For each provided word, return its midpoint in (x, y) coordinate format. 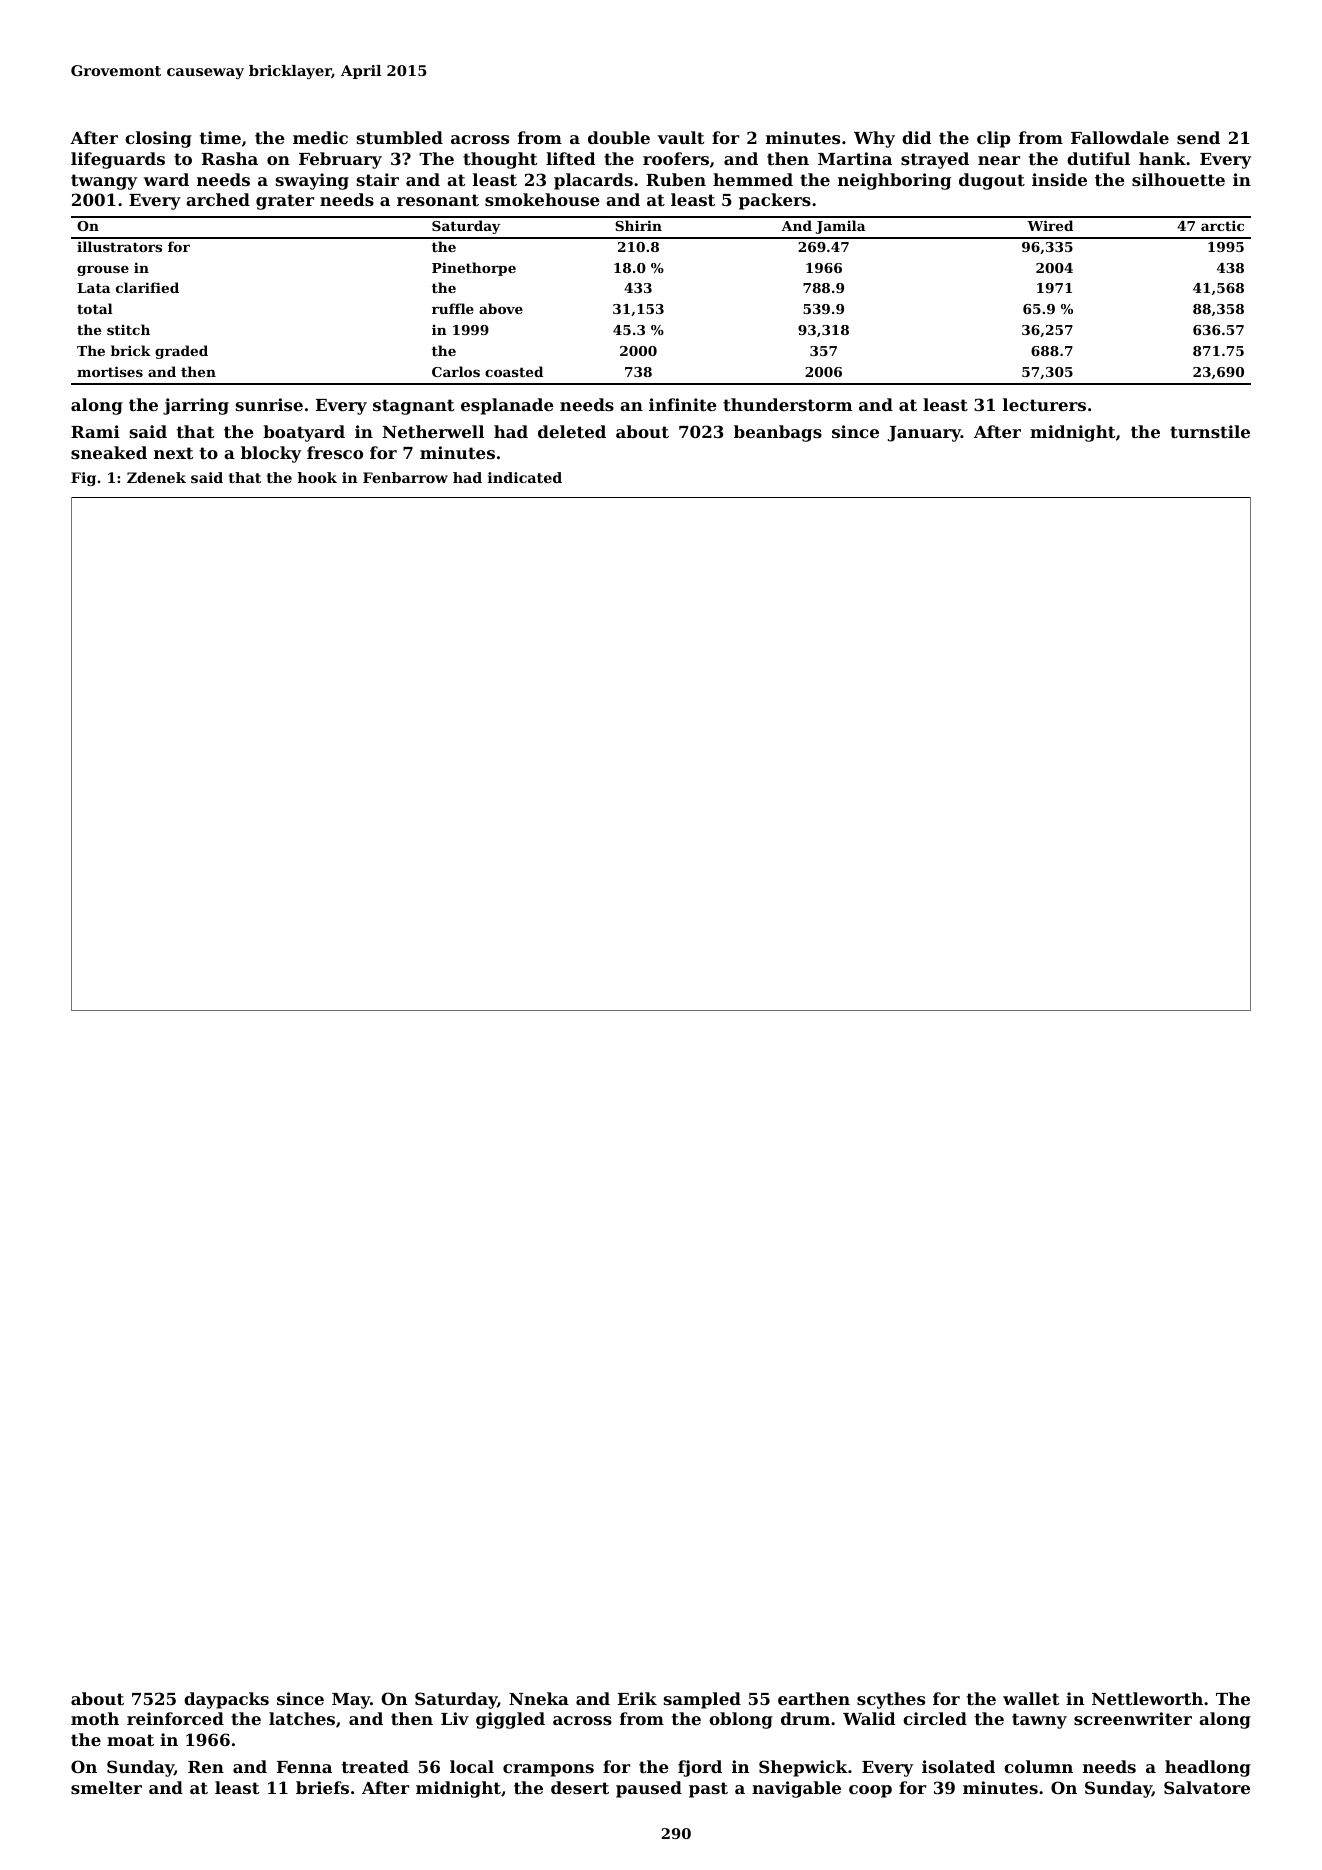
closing (158, 139)
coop (870, 1791)
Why (874, 139)
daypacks (226, 1700)
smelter (106, 1787)
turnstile (1210, 431)
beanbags (778, 433)
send (1198, 137)
